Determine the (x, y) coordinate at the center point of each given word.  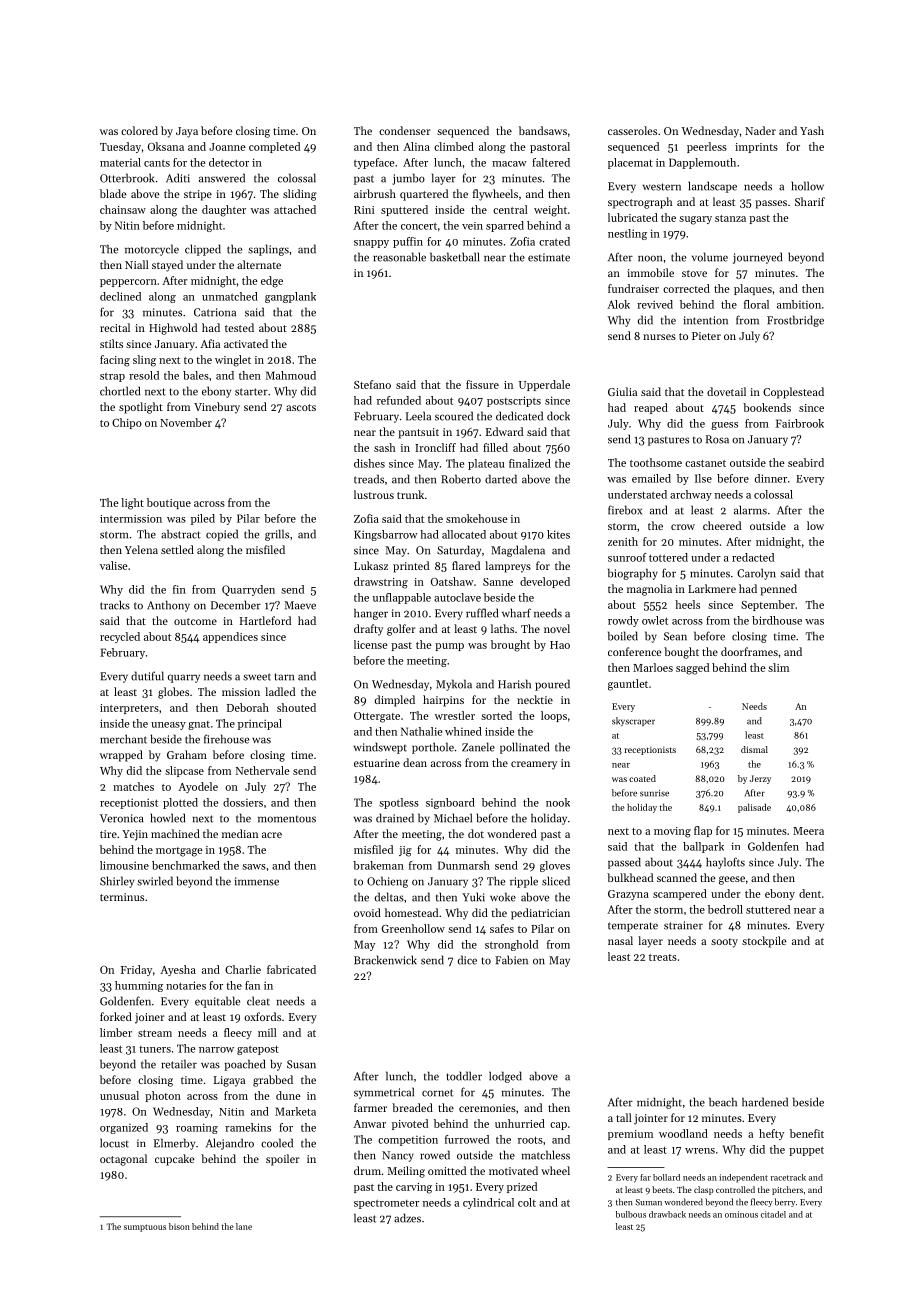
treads (369, 479)
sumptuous (145, 1228)
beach (723, 1102)
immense (257, 881)
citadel (773, 1214)
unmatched (230, 296)
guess (724, 426)
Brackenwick (385, 960)
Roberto (461, 479)
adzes (407, 1218)
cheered (722, 525)
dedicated (519, 416)
